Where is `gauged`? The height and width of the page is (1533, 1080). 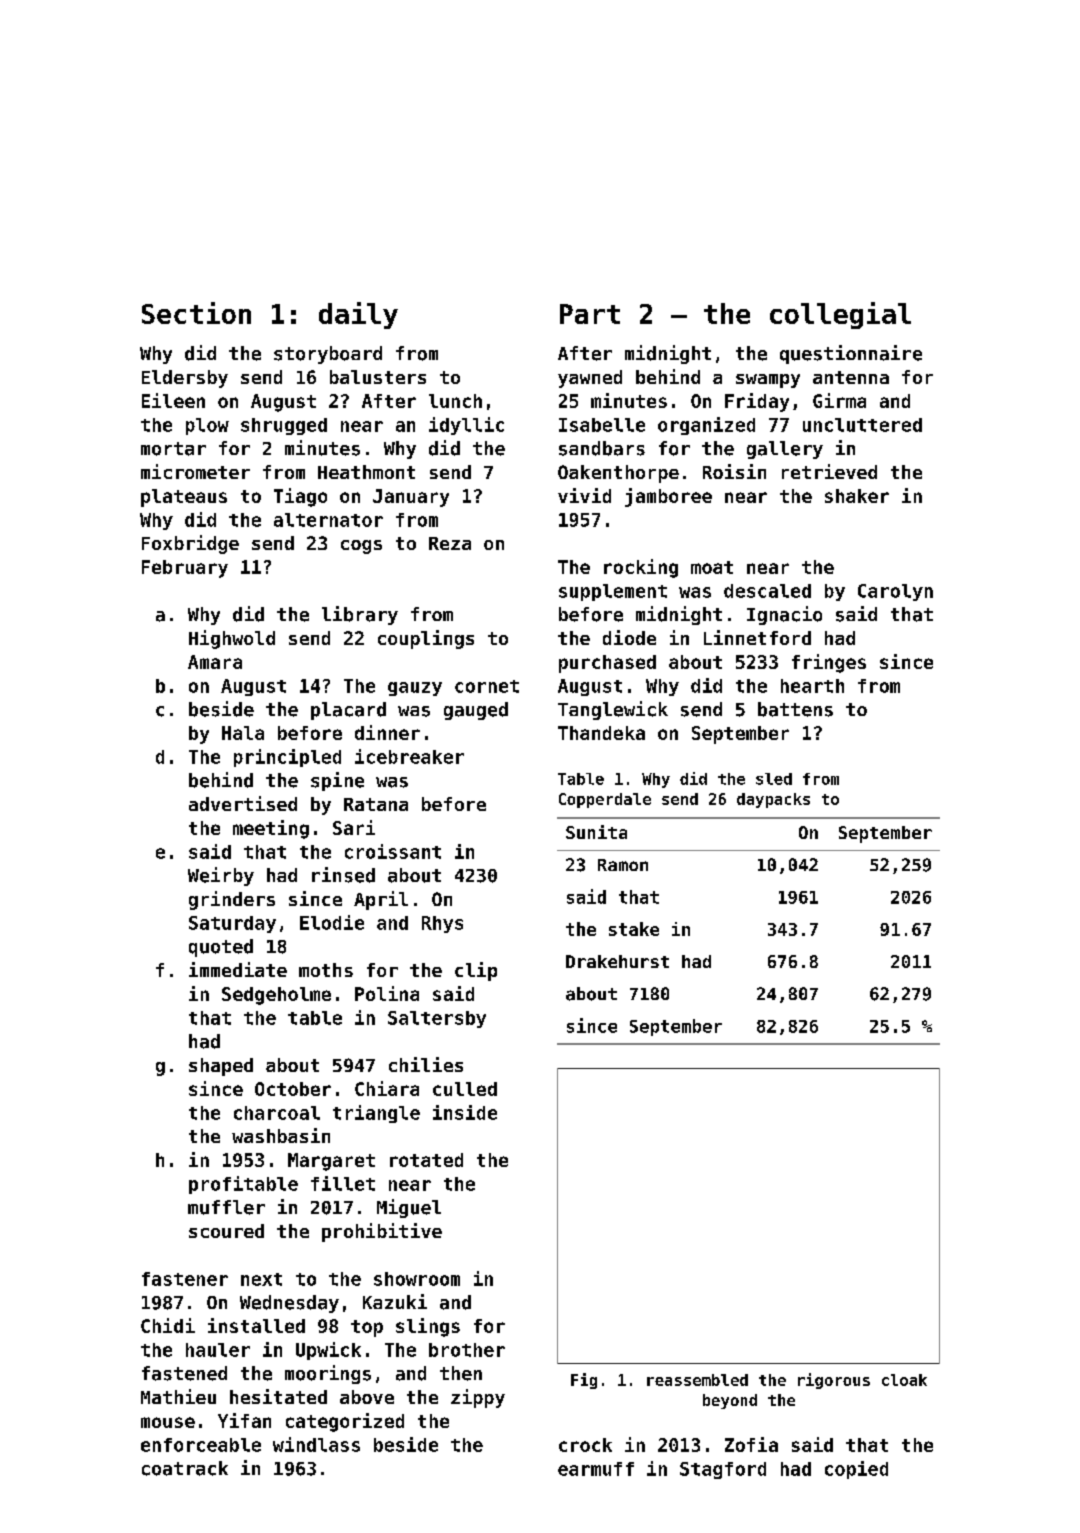
gauged is located at coordinates (476, 711).
